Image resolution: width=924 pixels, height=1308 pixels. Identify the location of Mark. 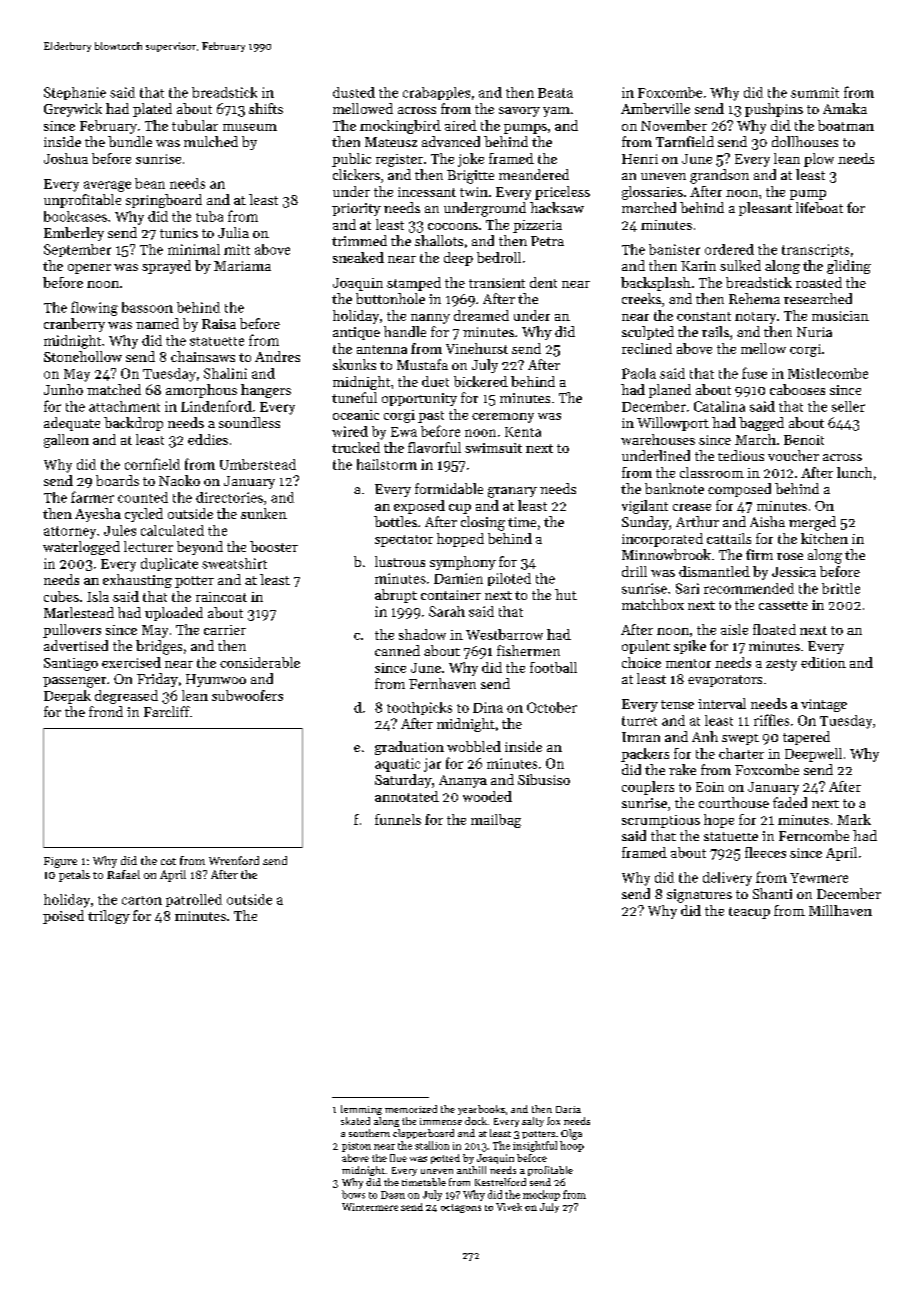
(854, 819).
